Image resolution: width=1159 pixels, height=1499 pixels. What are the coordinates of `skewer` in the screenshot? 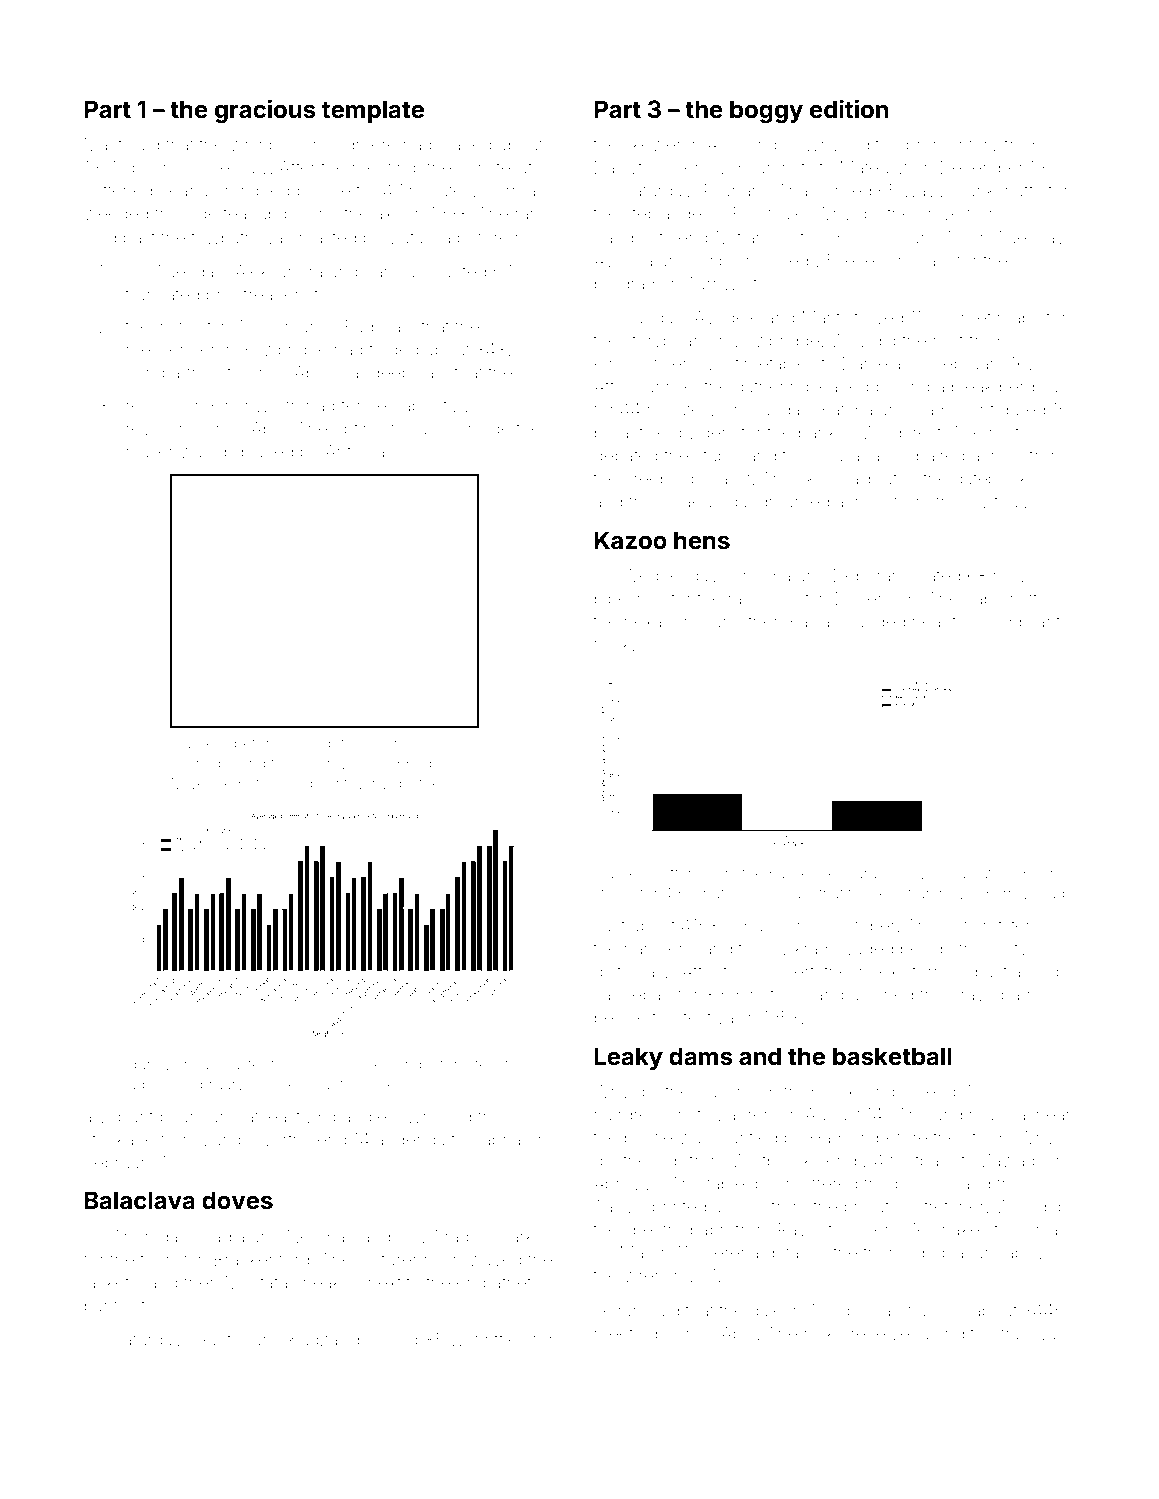 It's located at (653, 144).
